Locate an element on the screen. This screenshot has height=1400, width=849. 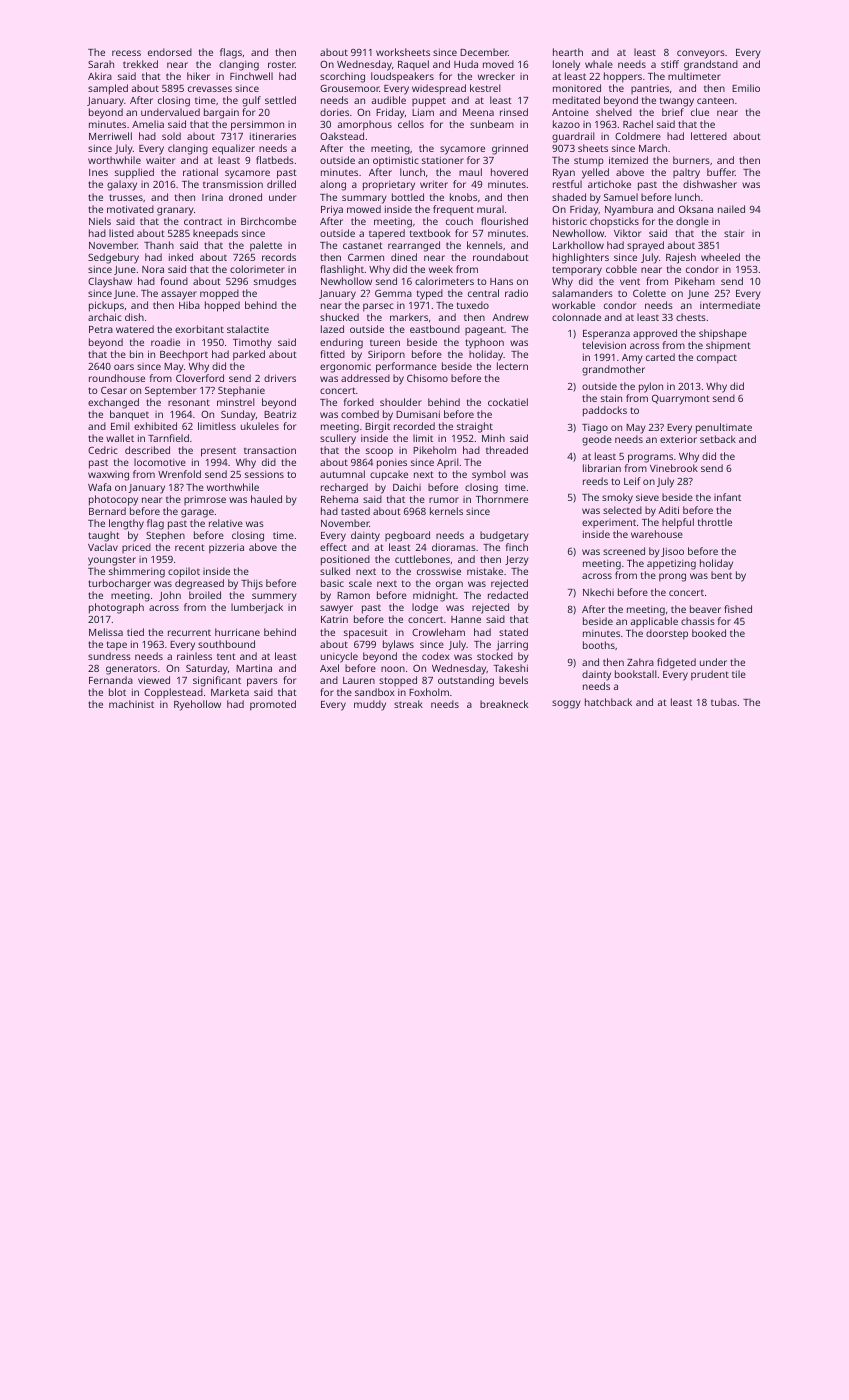
Niels is located at coordinates (100, 221).
